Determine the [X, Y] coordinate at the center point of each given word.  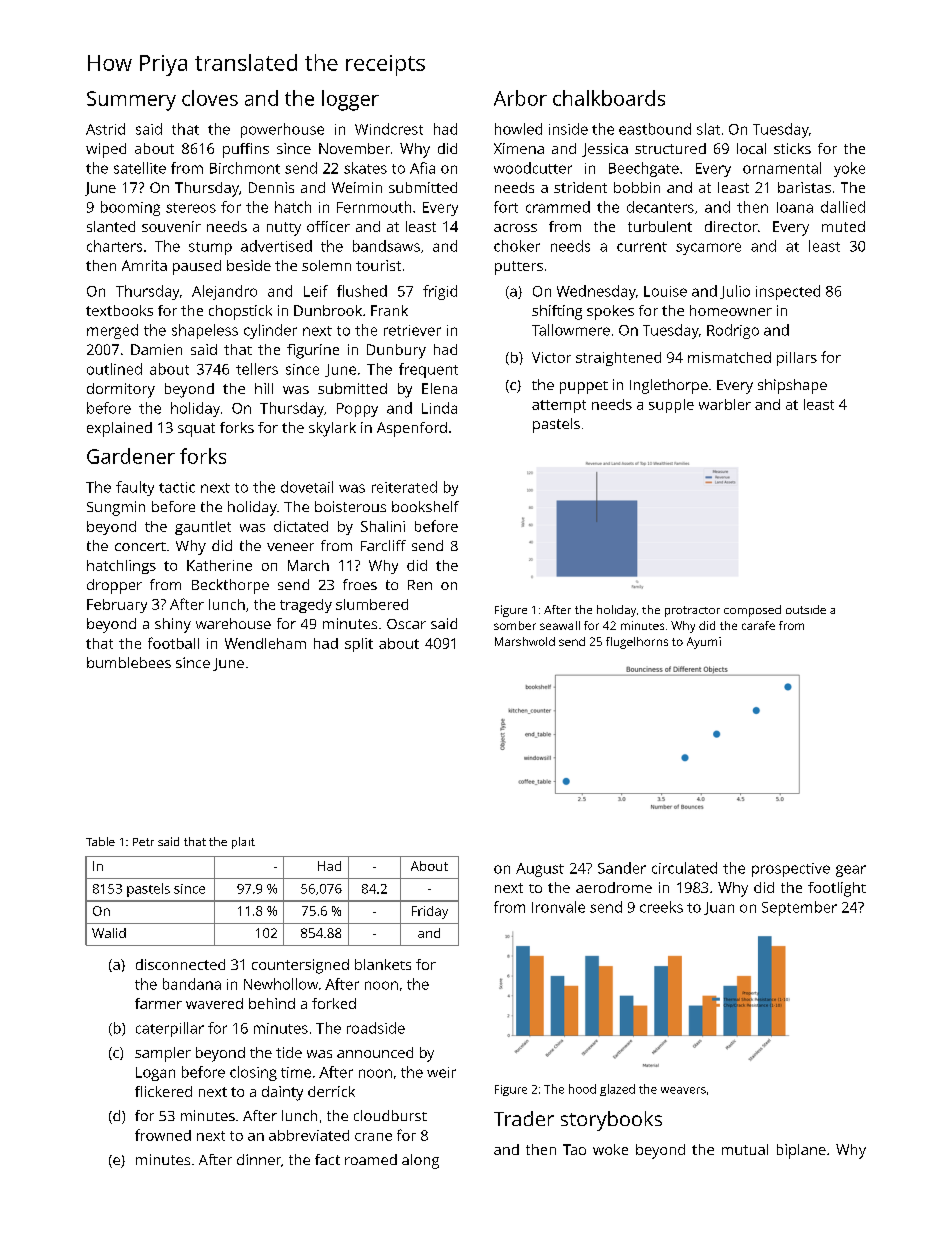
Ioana [795, 207]
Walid [109, 933]
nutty [284, 229]
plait [243, 843]
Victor [551, 357]
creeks [661, 907]
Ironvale [558, 907]
